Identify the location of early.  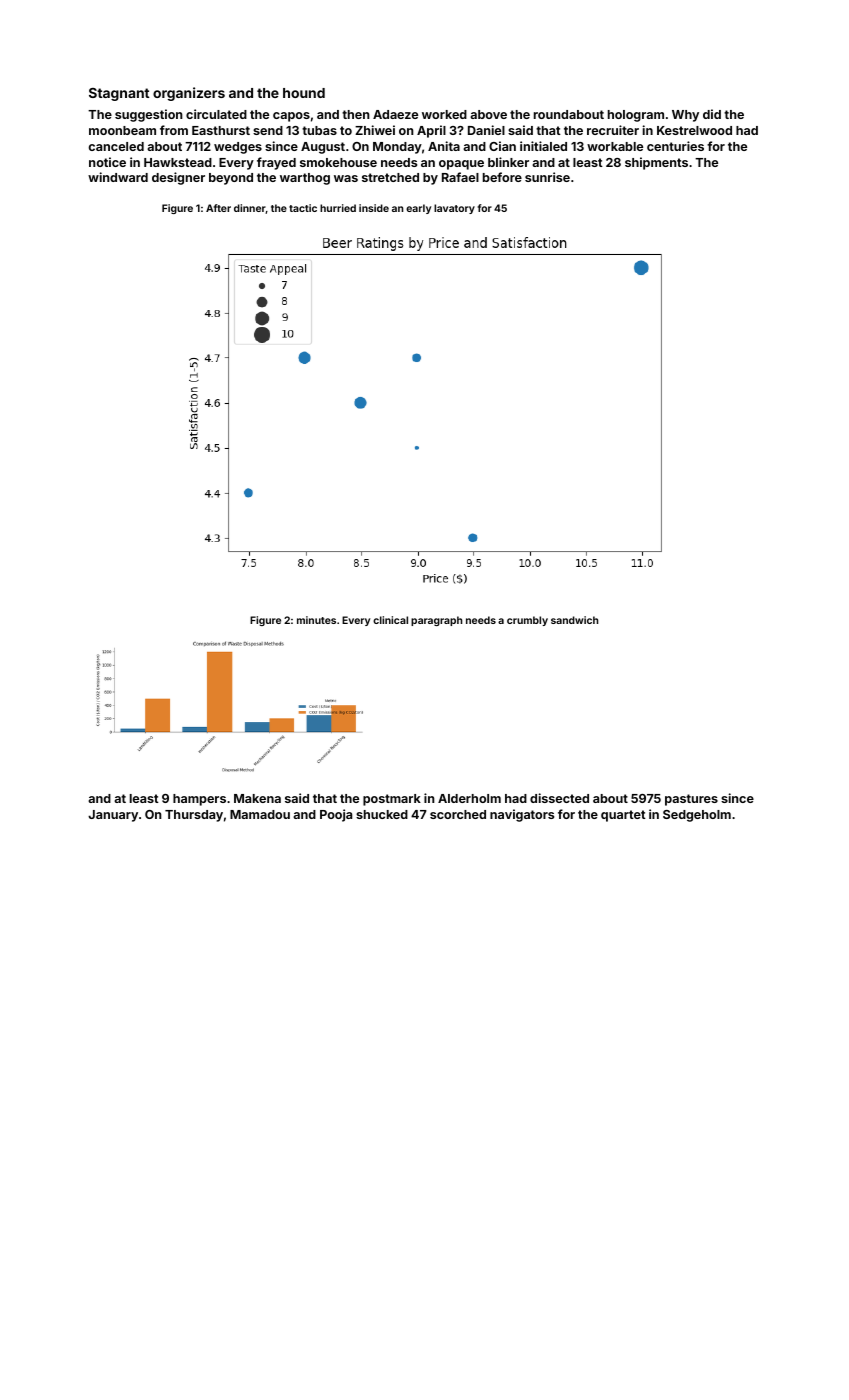
(418, 209).
